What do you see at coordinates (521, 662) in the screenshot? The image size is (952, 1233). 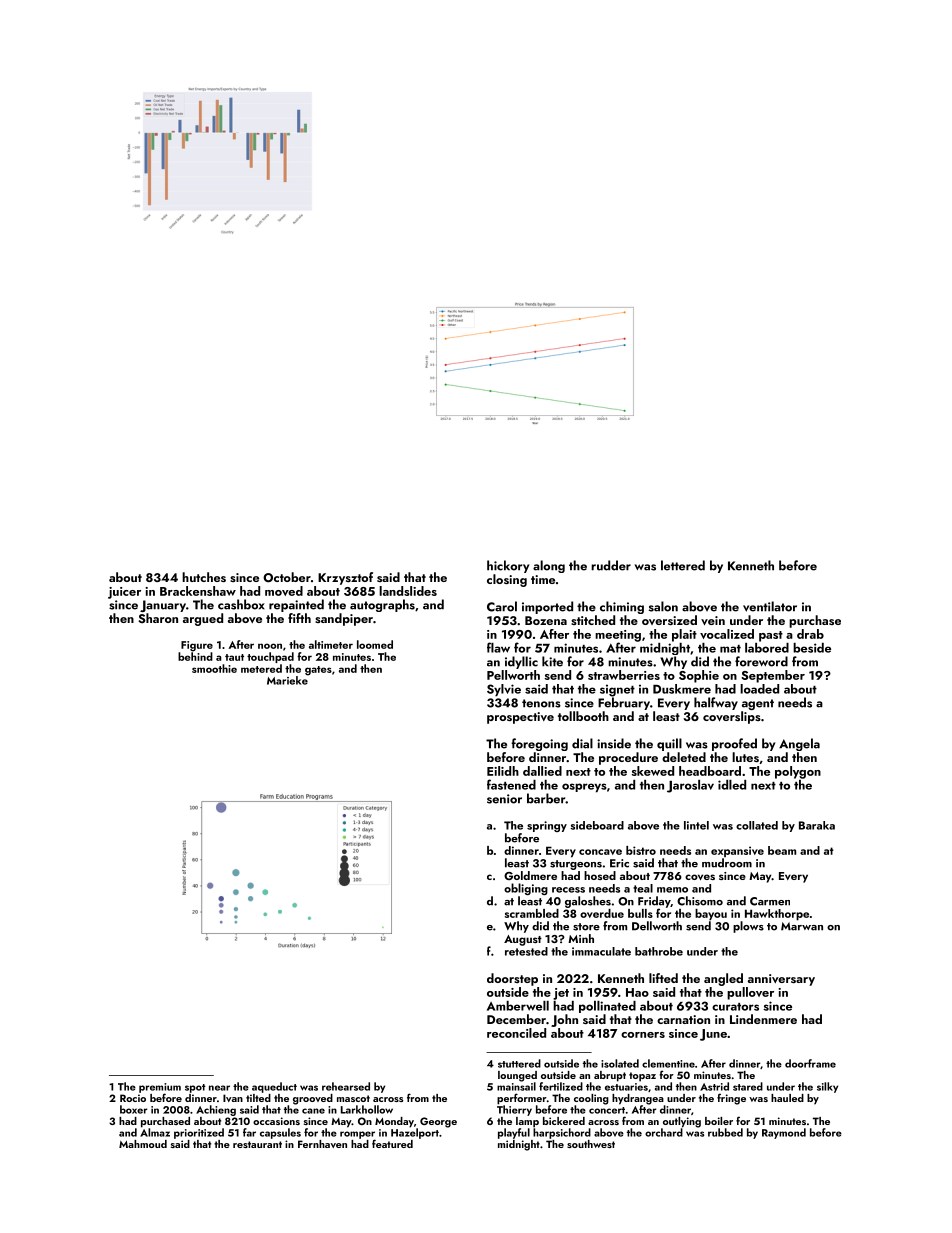 I see `idyllic` at bounding box center [521, 662].
